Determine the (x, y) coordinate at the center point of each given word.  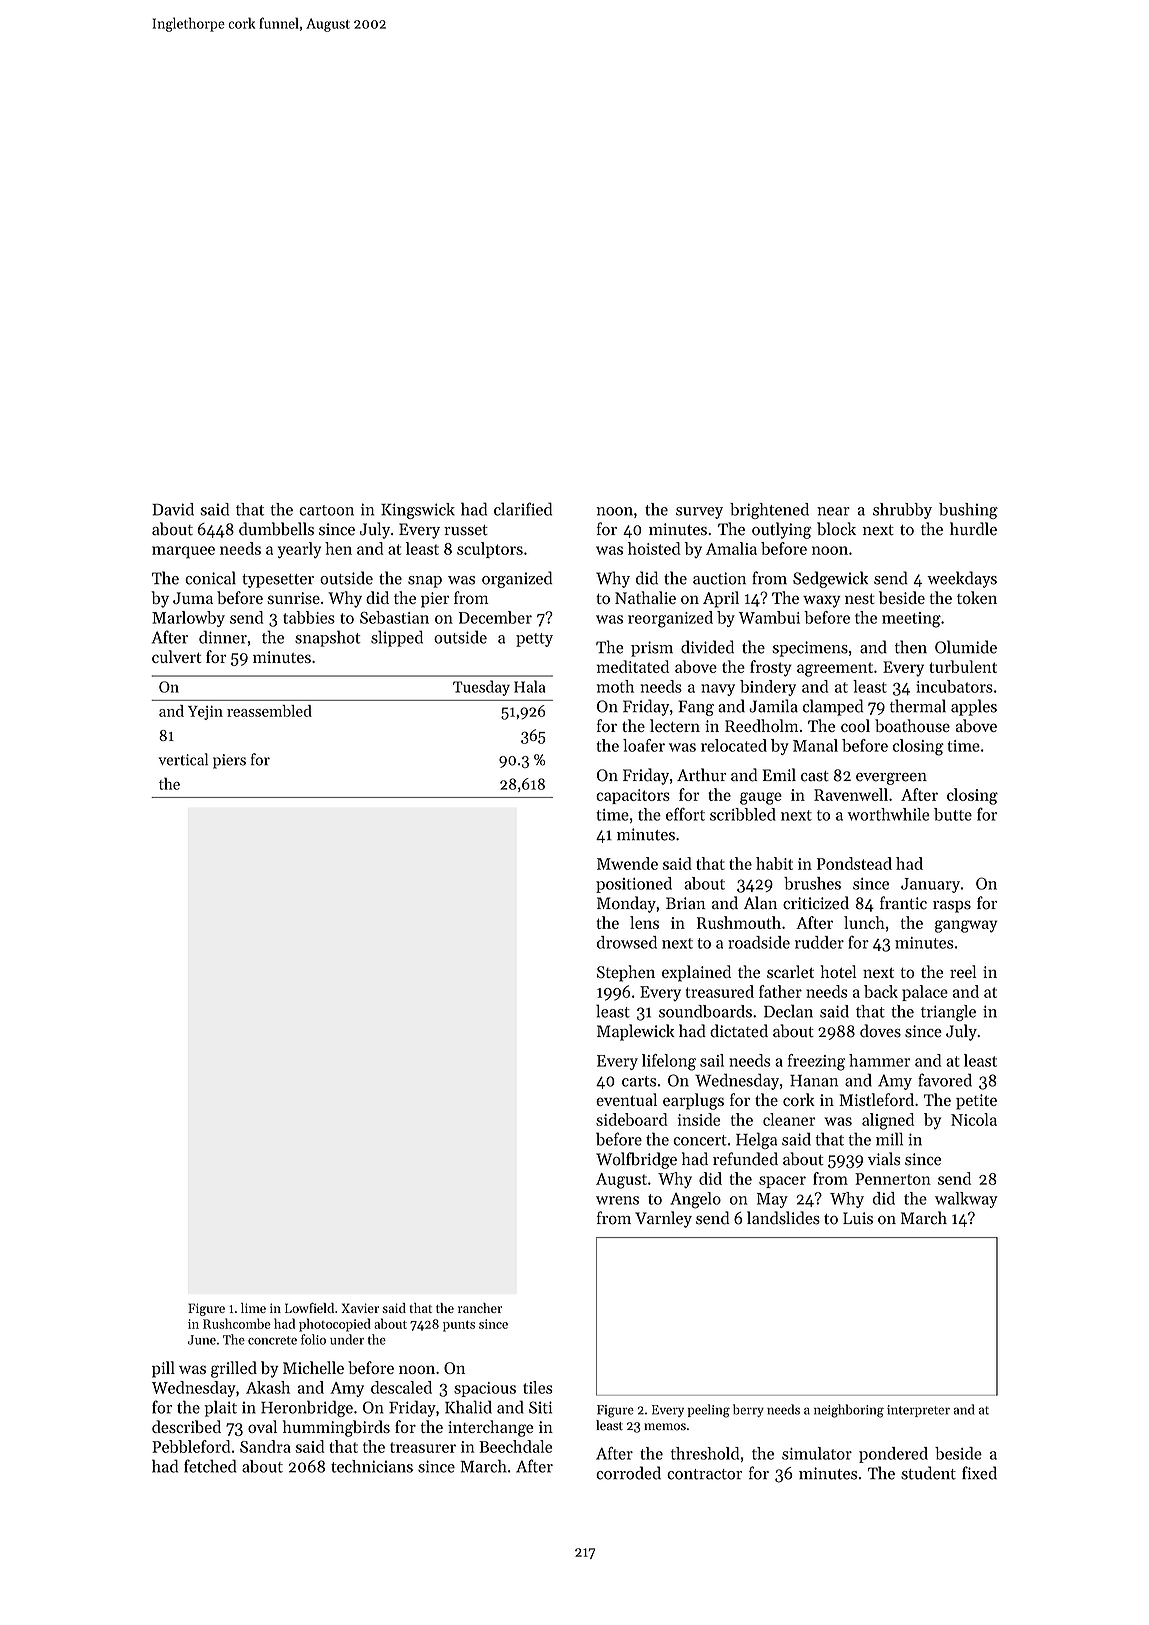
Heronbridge (307, 1408)
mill (889, 1139)
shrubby (902, 511)
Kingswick (418, 511)
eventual (626, 1099)
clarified (523, 509)
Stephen (626, 973)
